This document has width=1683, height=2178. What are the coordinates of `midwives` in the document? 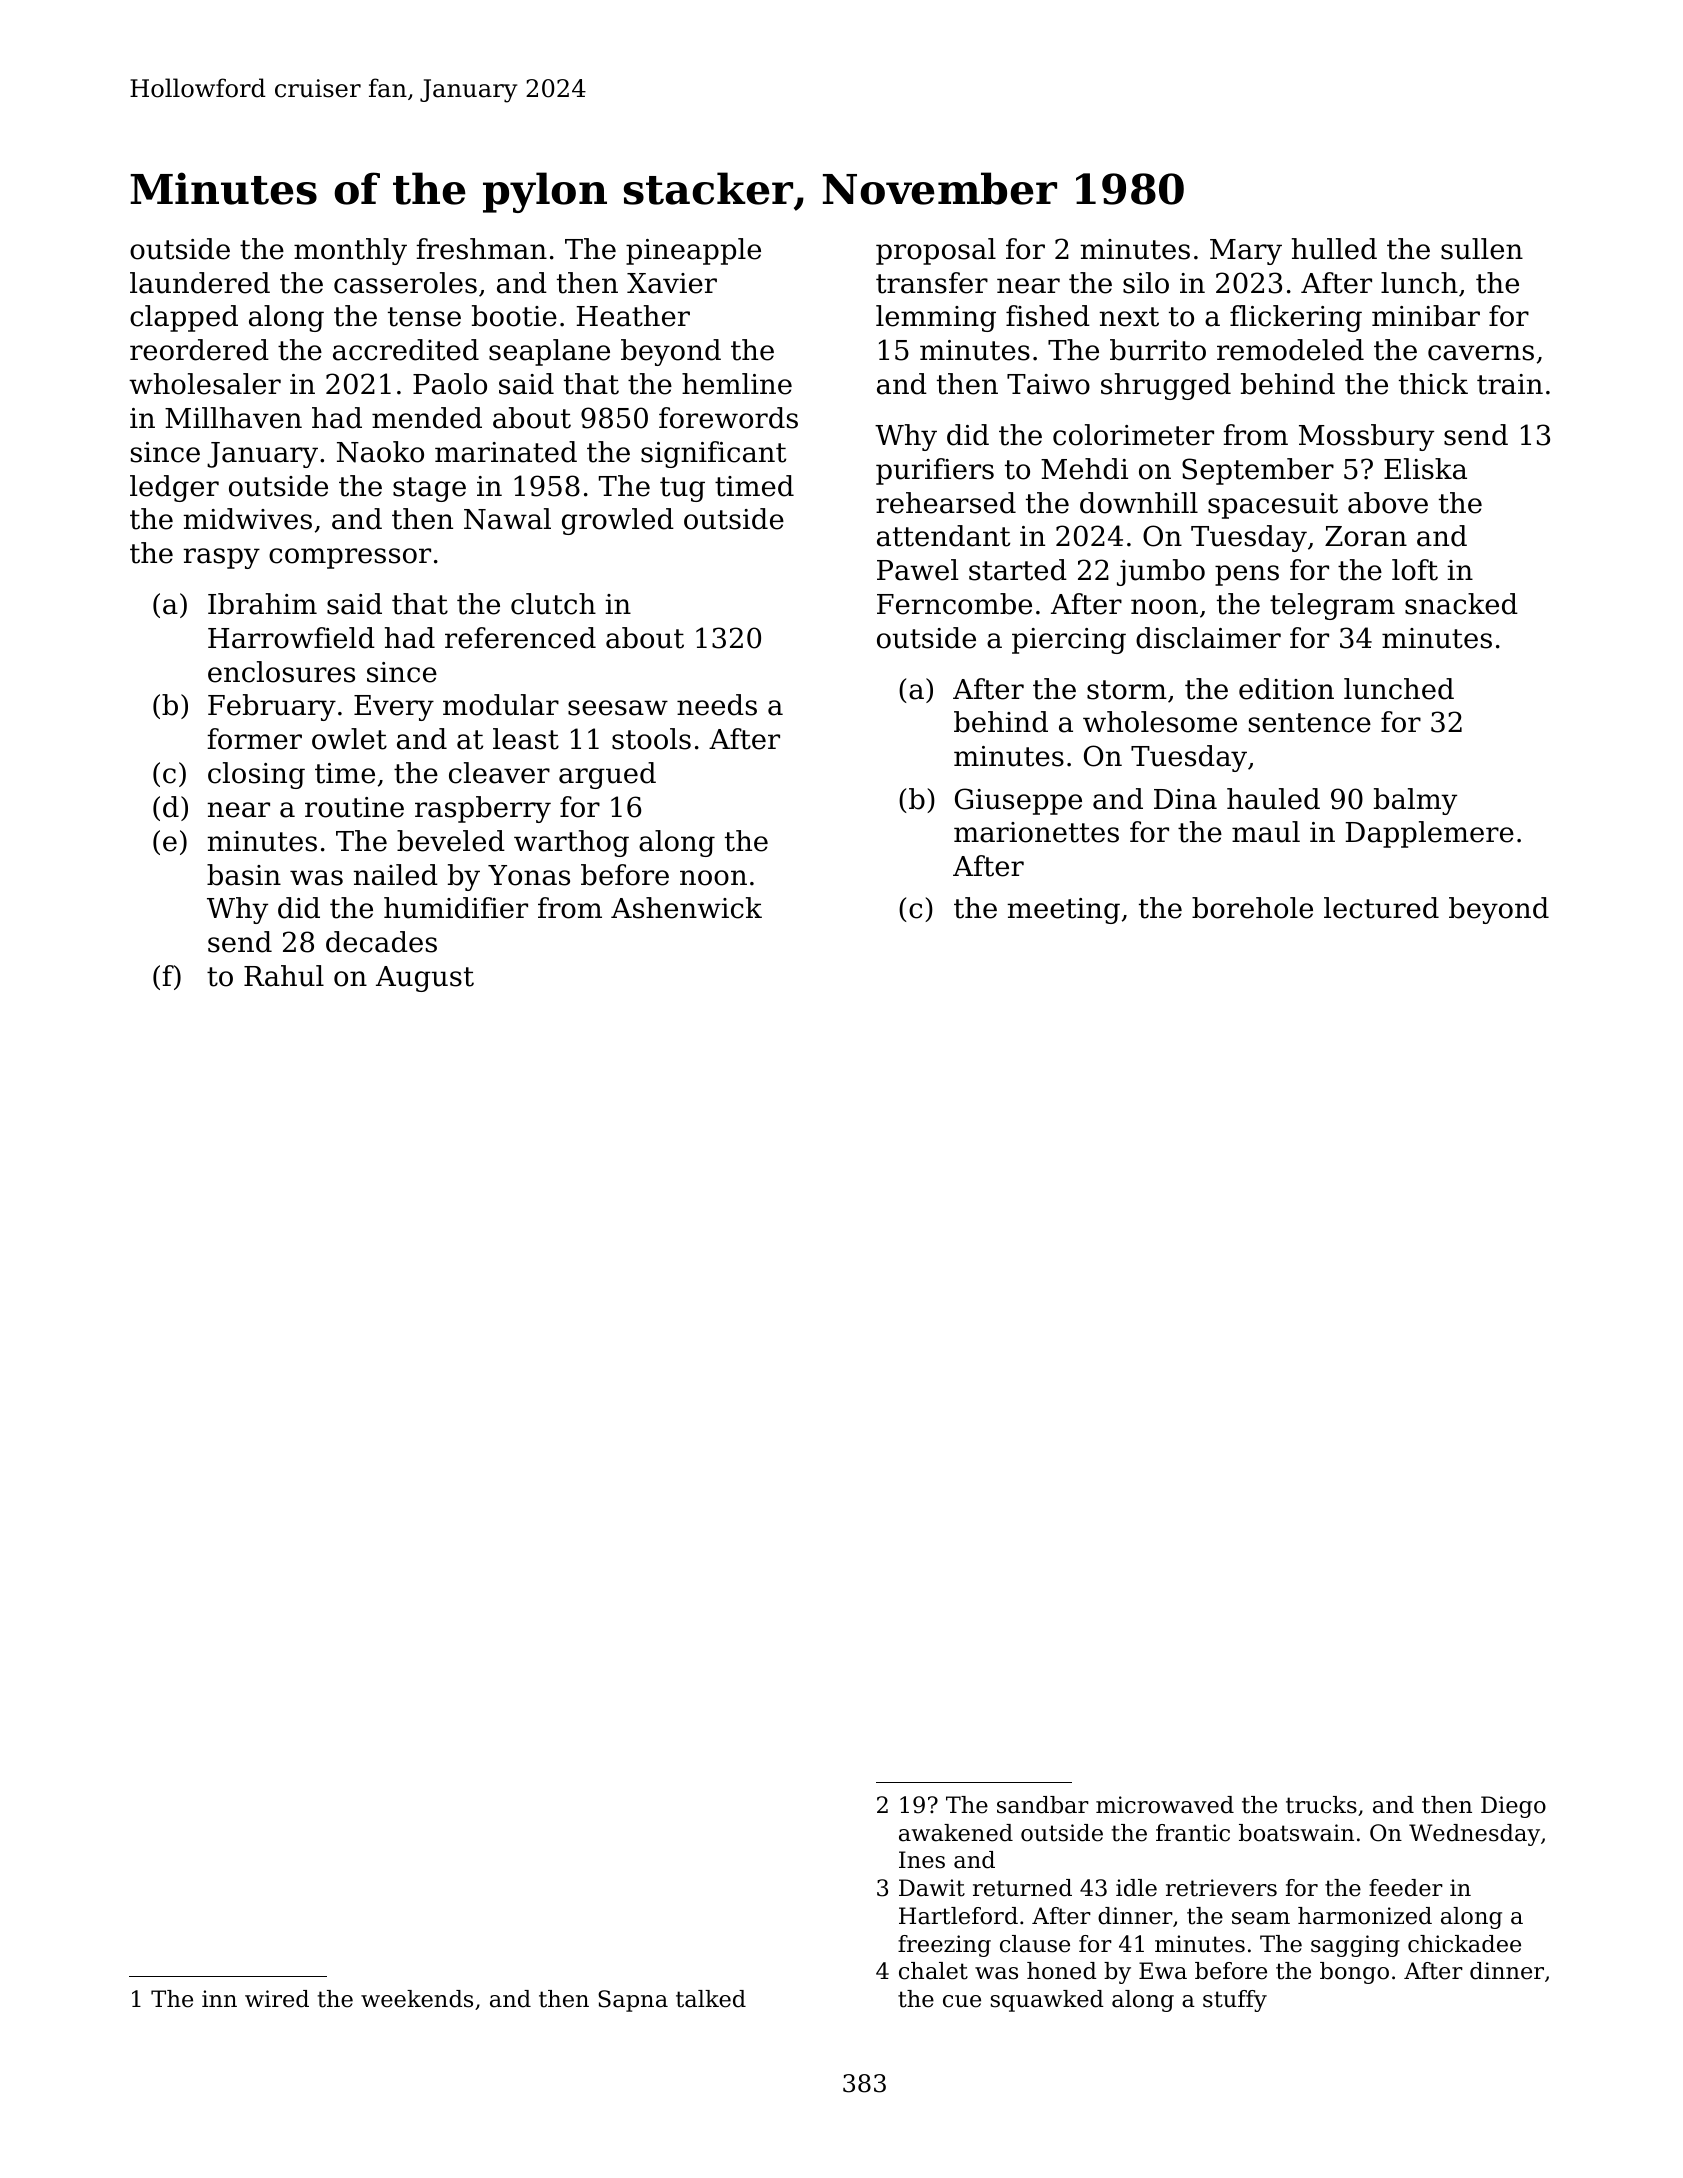 It's located at (247, 519).
